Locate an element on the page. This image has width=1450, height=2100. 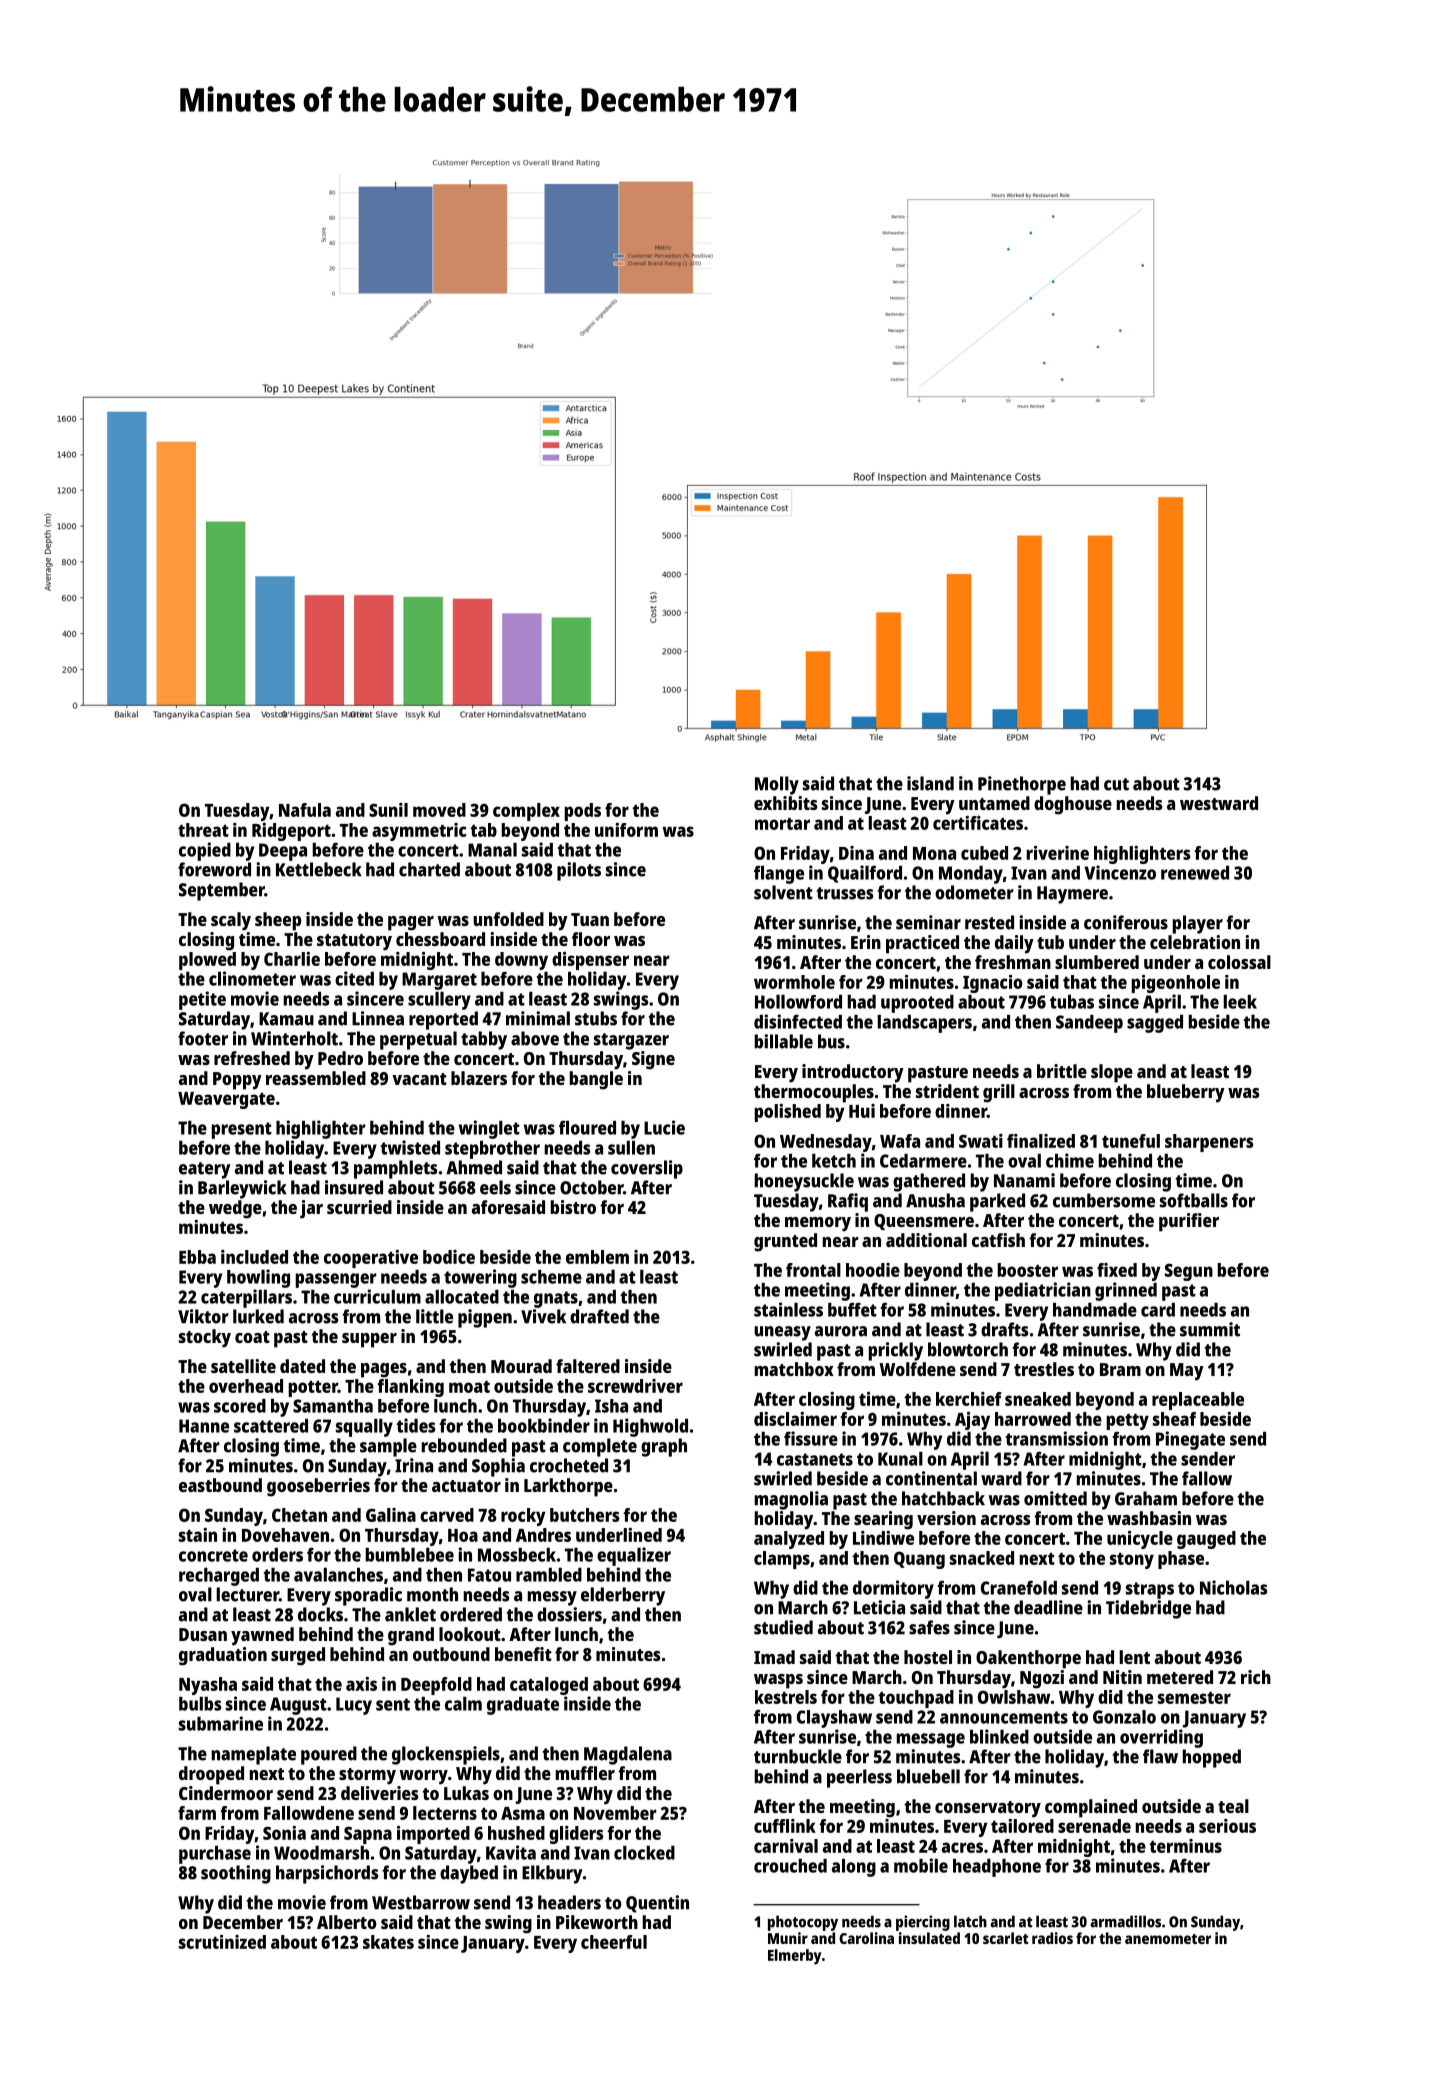
Pinethorpe is located at coordinates (1022, 785).
